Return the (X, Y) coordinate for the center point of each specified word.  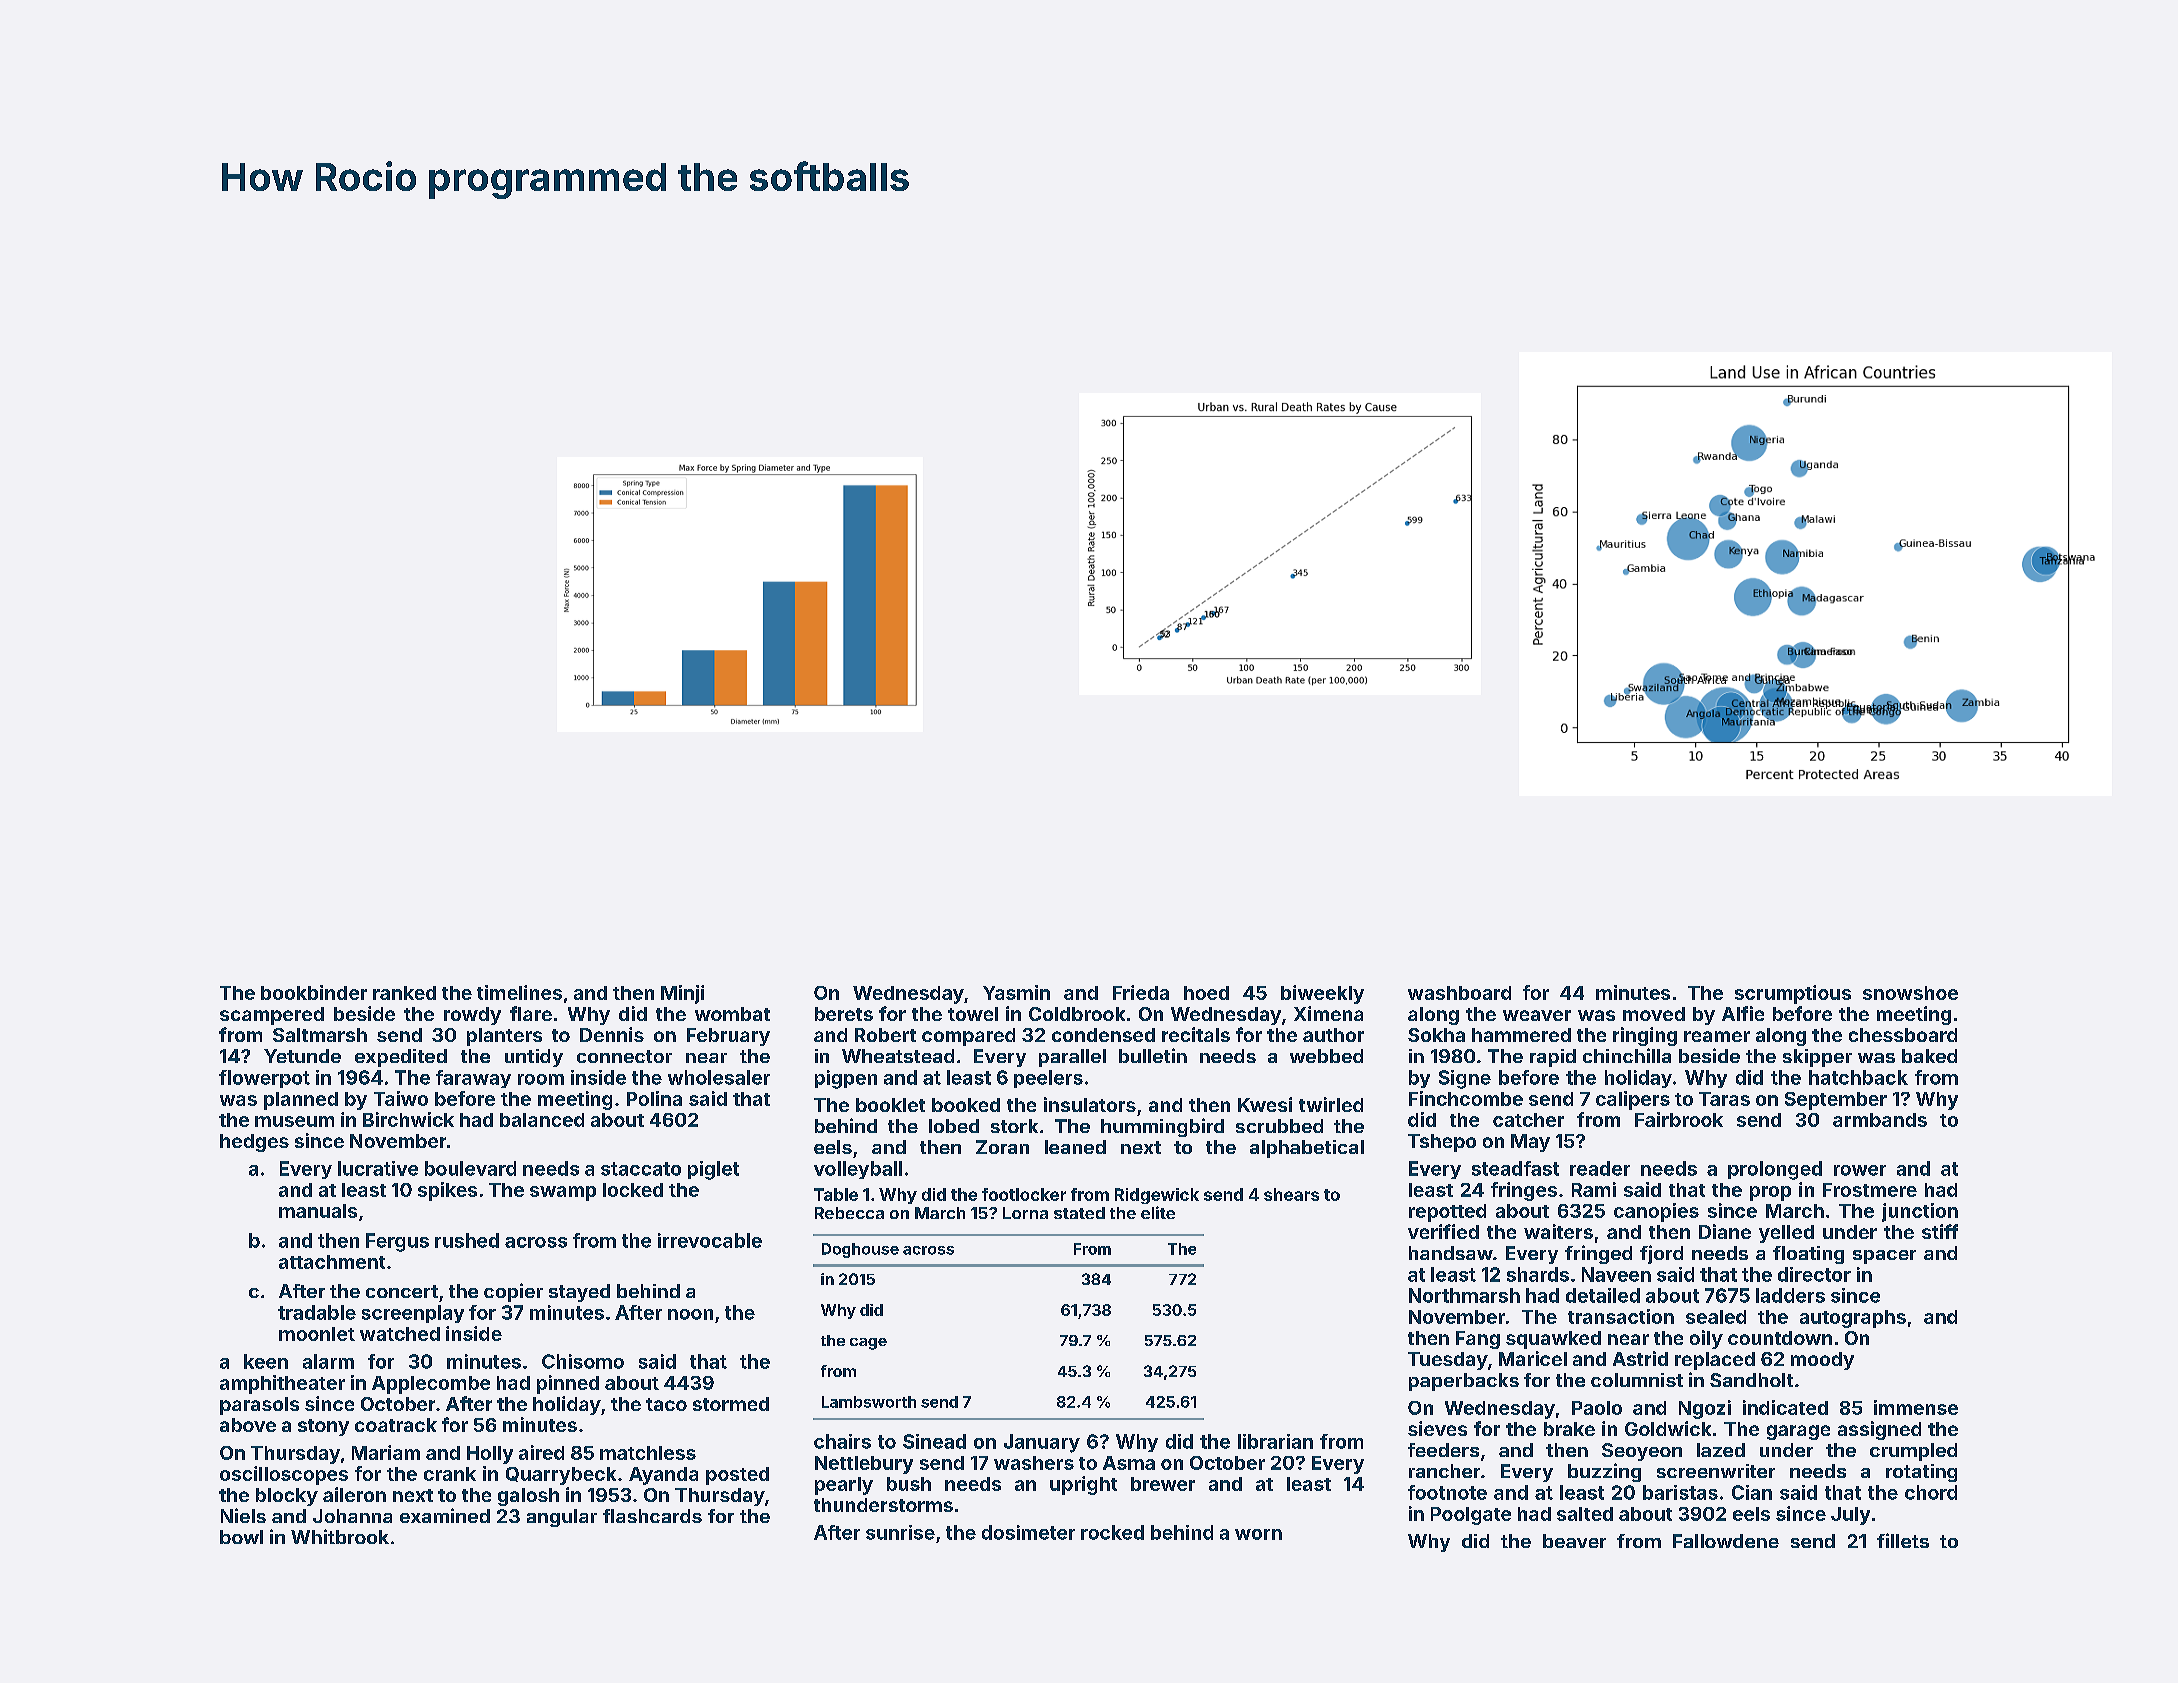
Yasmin (1016, 992)
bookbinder (314, 992)
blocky (287, 1497)
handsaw (1451, 1253)
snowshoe (1910, 993)
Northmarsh (1464, 1295)
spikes (447, 1191)
